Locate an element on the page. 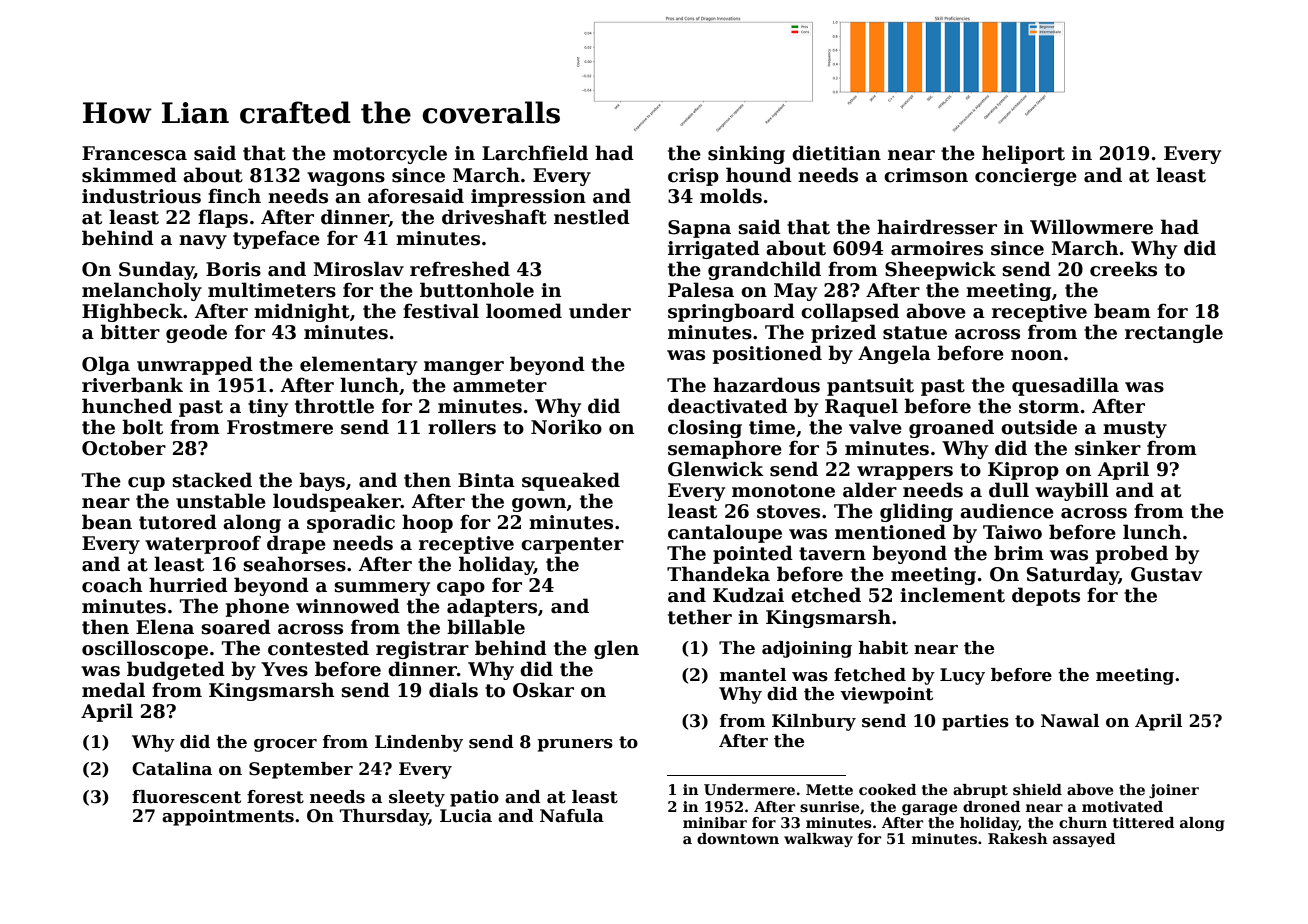 The width and height of the image is (1308, 924). hurried is located at coordinates (188, 585).
